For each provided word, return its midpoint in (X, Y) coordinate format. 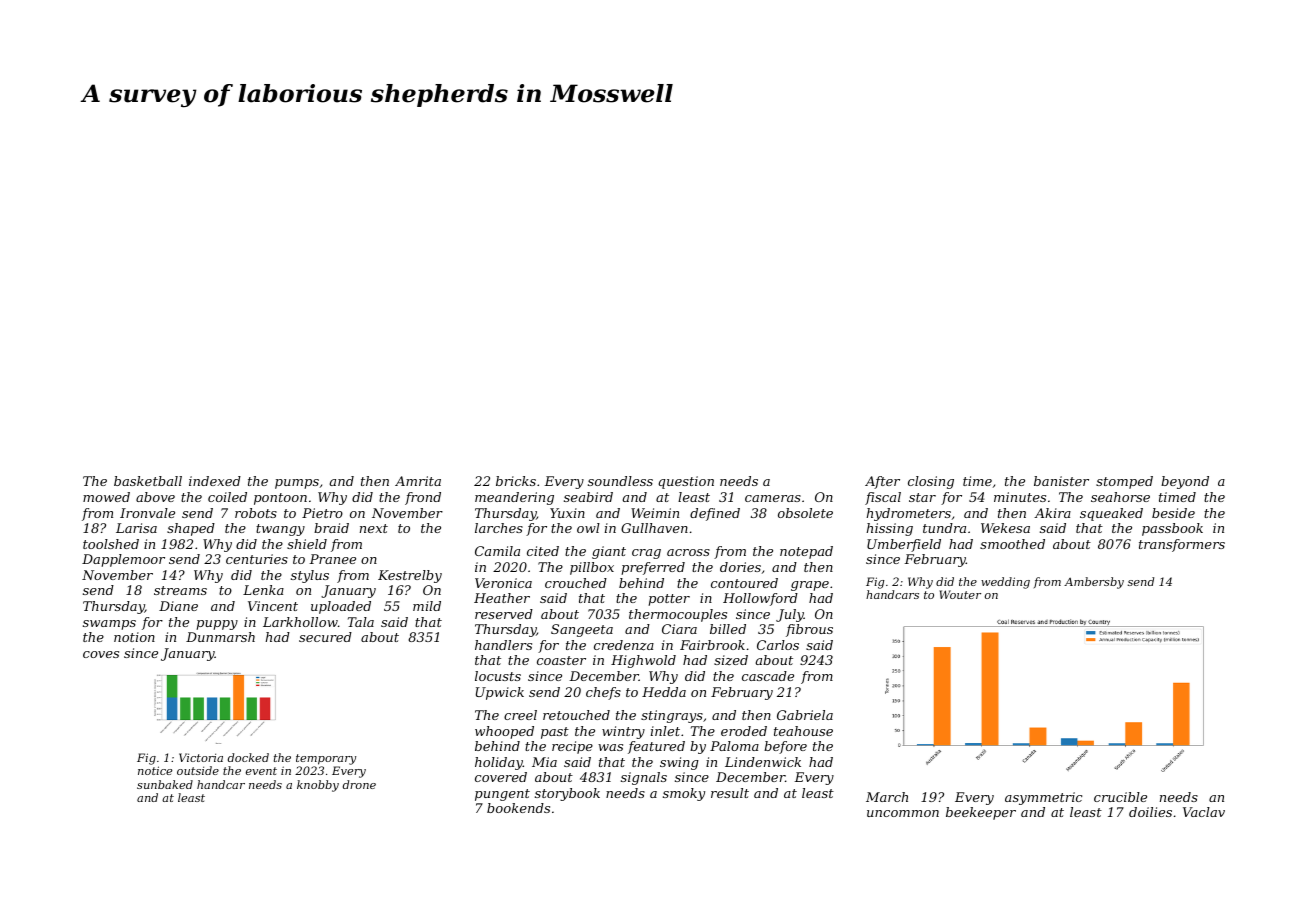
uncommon (903, 813)
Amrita (418, 481)
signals (644, 778)
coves (101, 654)
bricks (516, 481)
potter (669, 600)
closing (931, 482)
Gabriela (805, 715)
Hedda (664, 692)
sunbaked (165, 784)
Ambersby (1094, 583)
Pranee (332, 559)
